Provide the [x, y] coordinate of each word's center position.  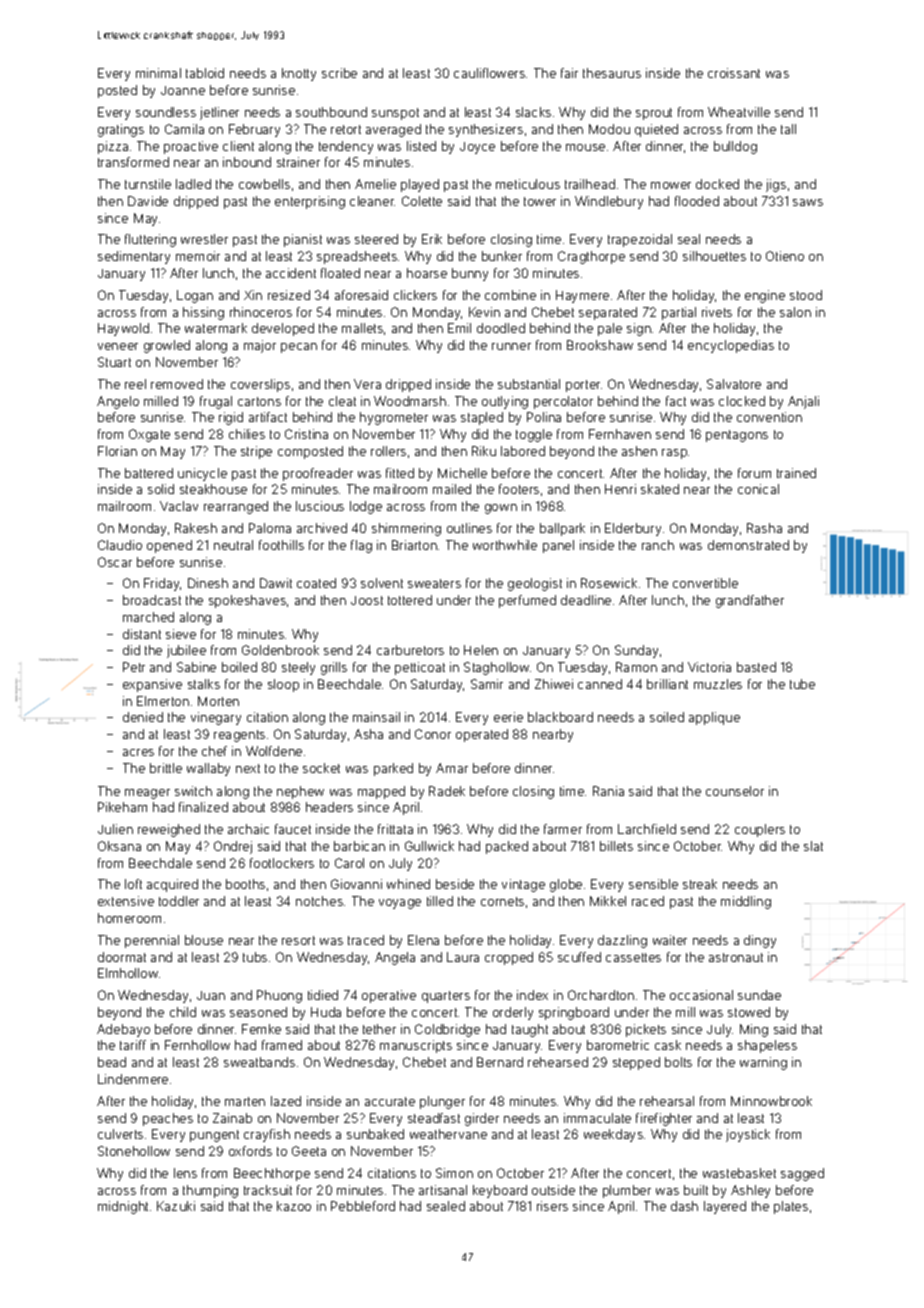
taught [530, 1030]
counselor [735, 791]
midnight [123, 1207]
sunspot [395, 114]
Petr [134, 667]
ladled [193, 184]
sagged [802, 1174]
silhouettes [714, 256]
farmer [563, 829]
